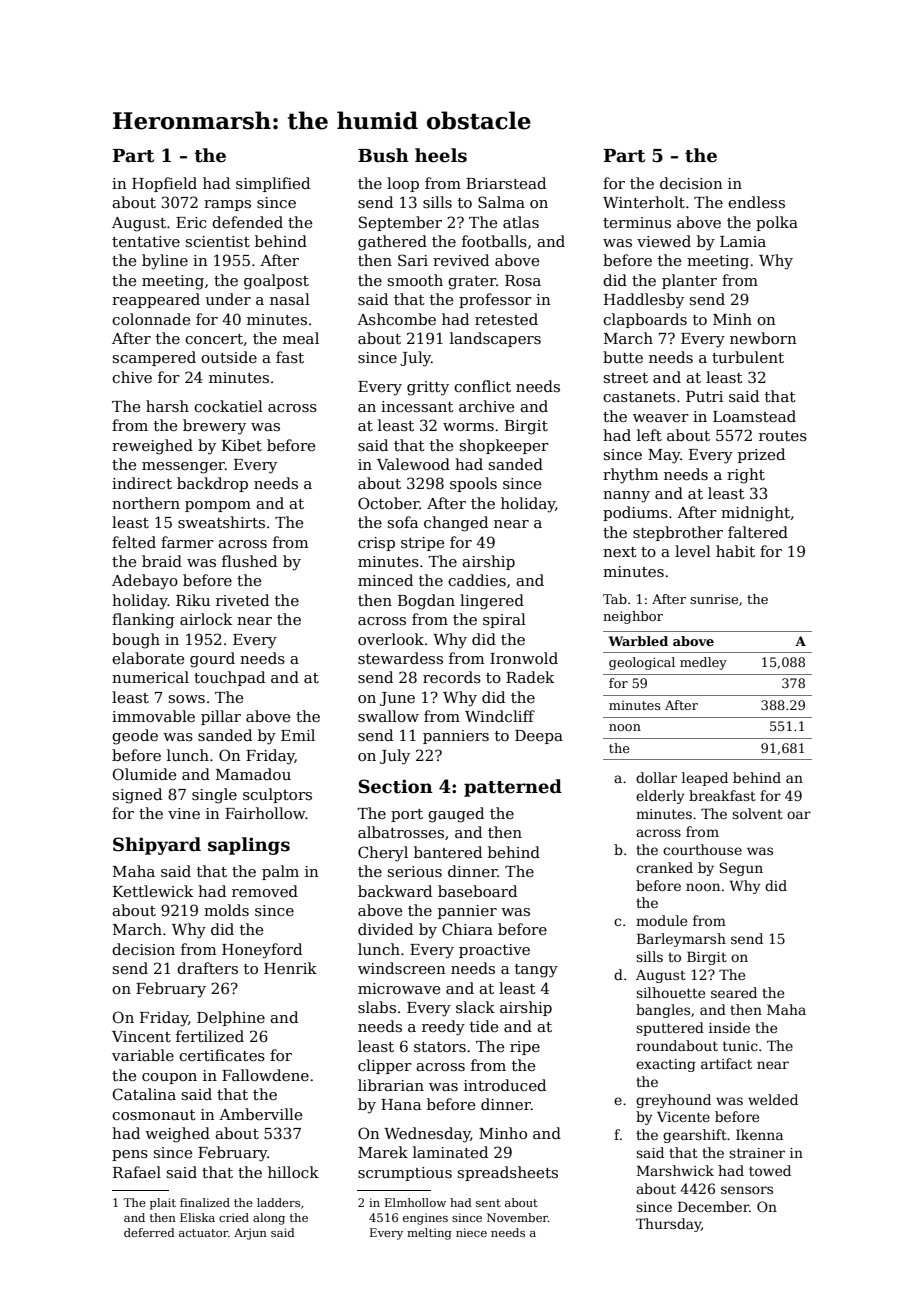 The height and width of the screenshot is (1308, 924). I want to click on sensors, so click(747, 1190).
